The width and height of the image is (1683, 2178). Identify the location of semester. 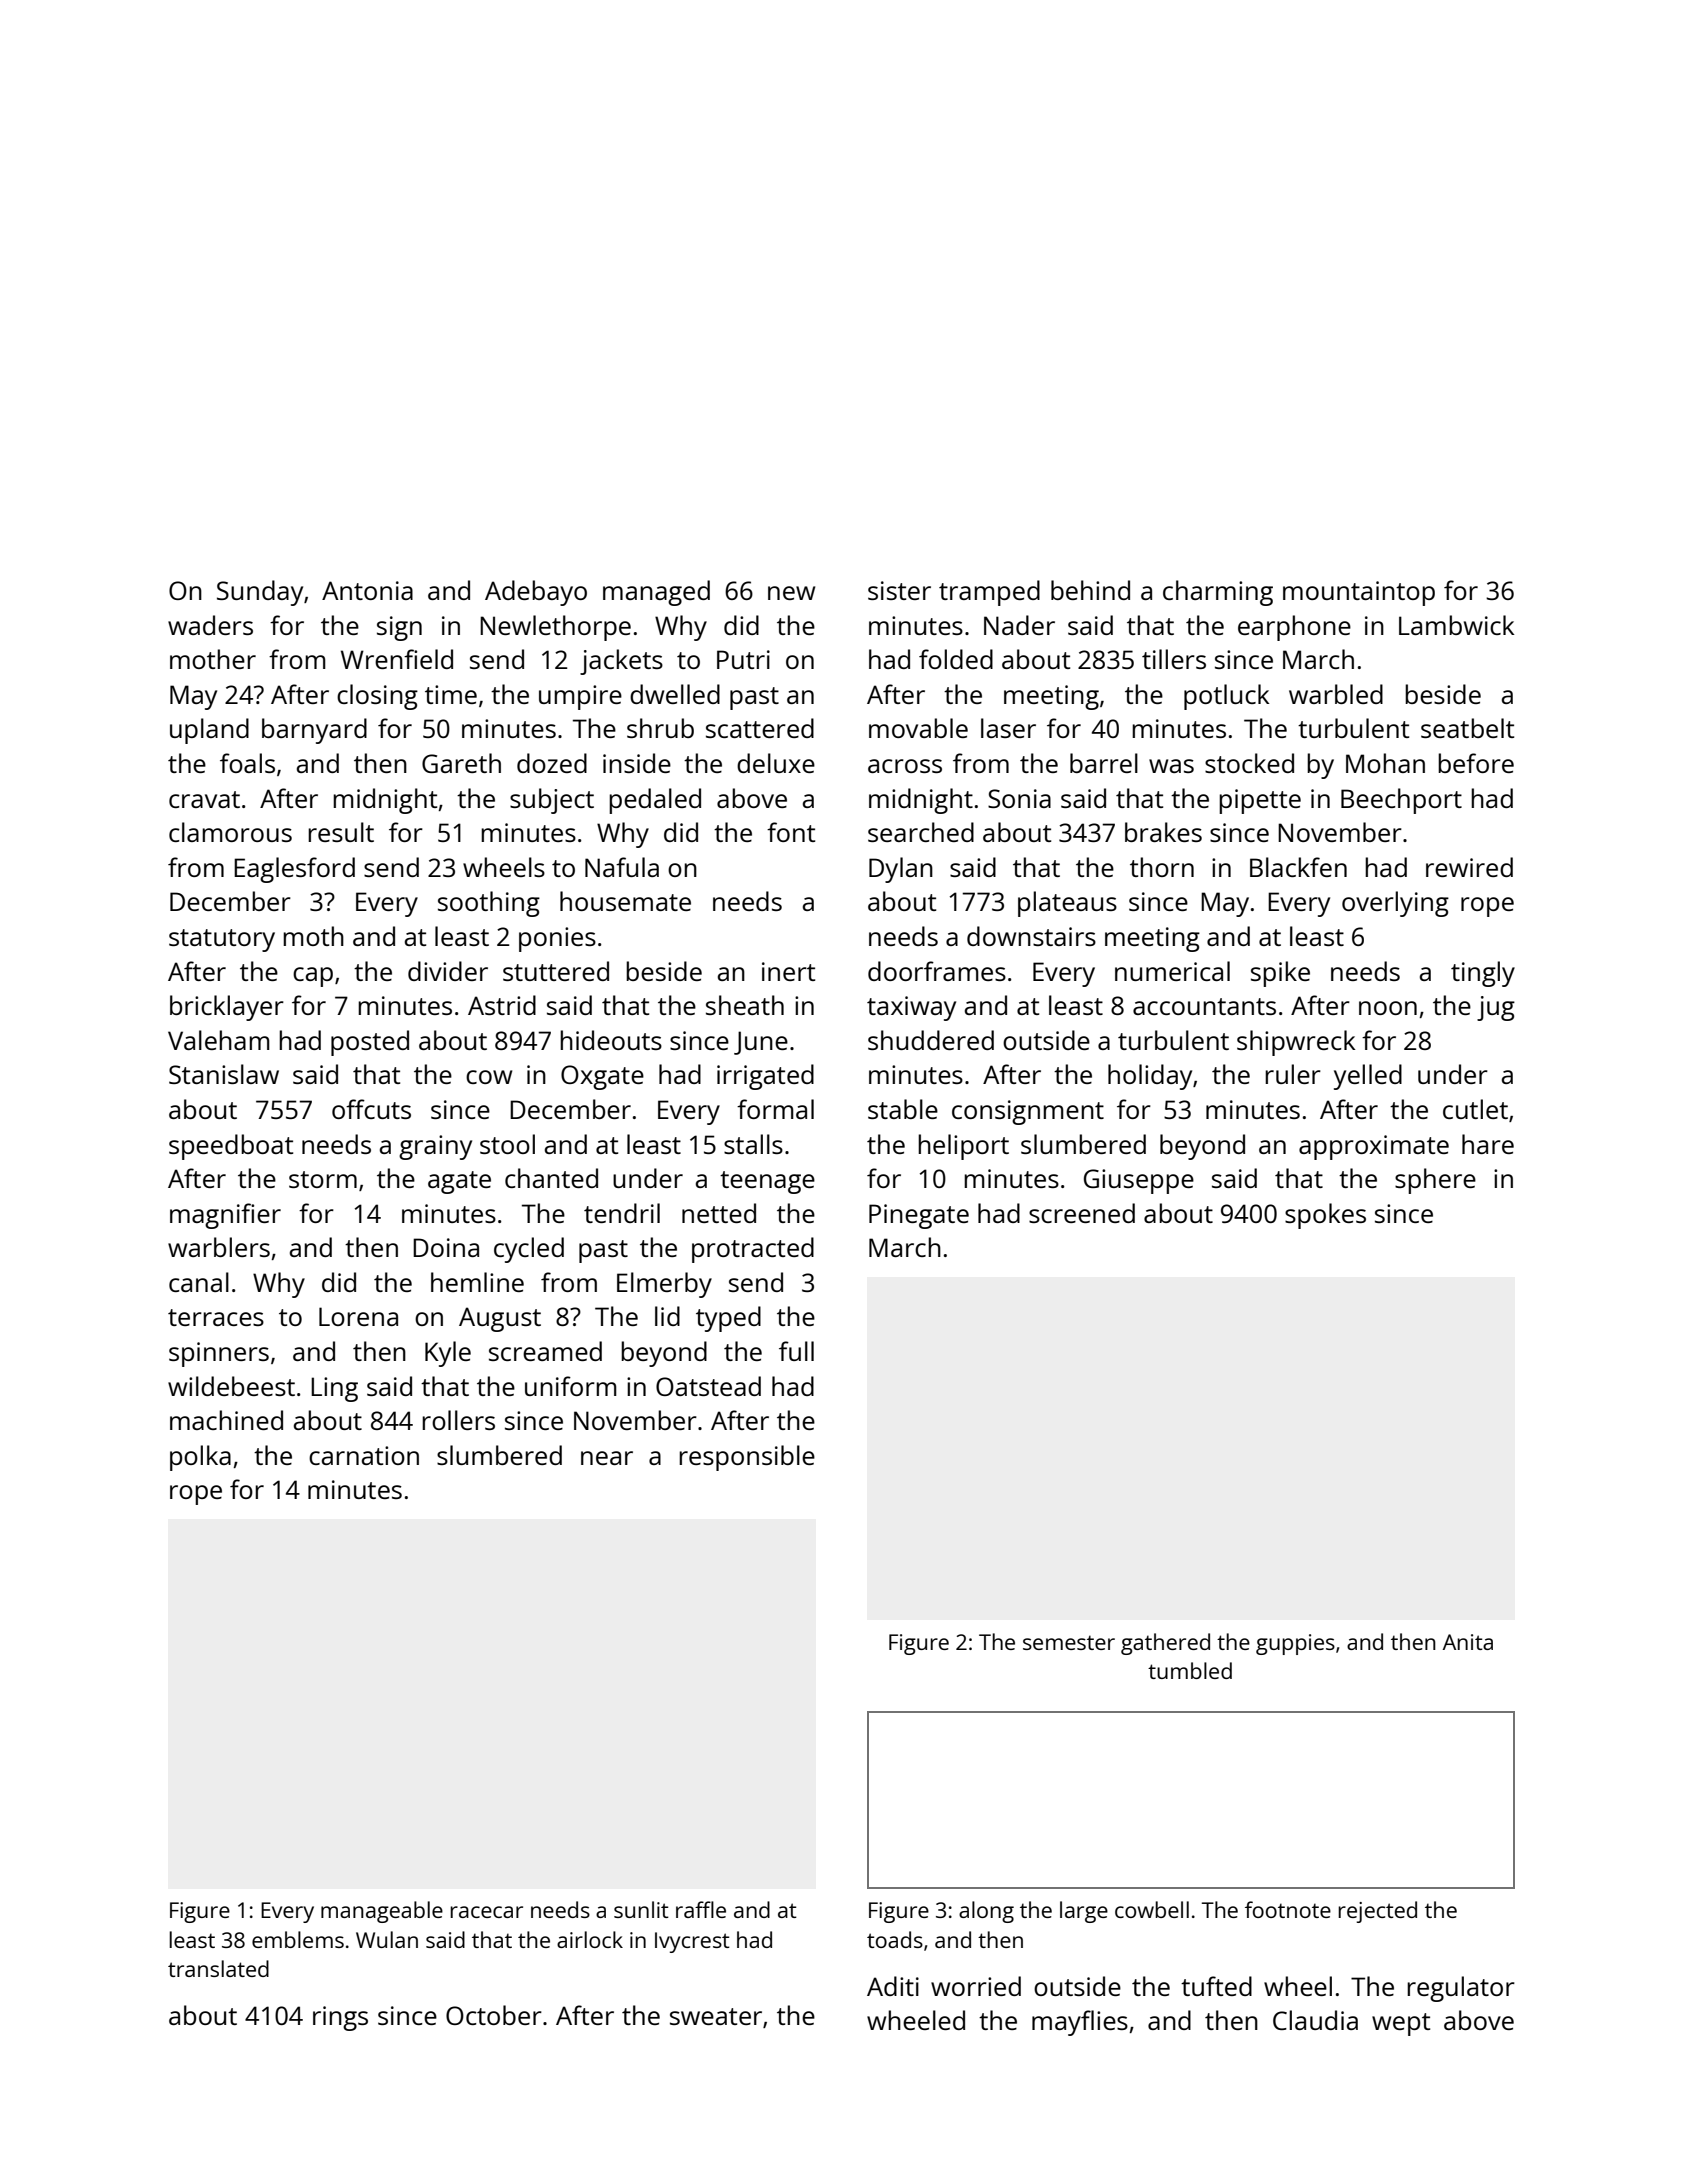
(1069, 1642).
